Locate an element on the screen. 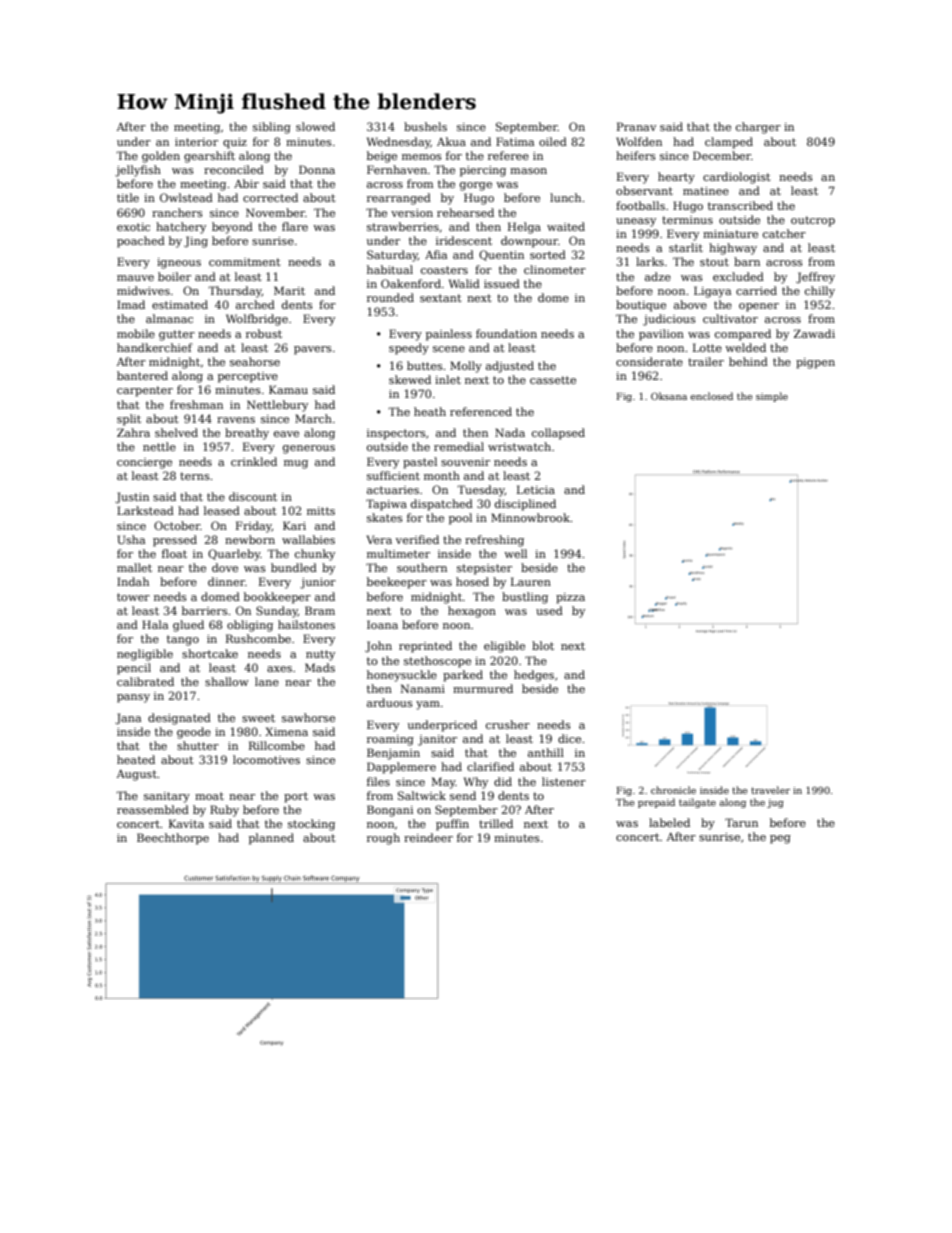  traveler is located at coordinates (770, 790).
